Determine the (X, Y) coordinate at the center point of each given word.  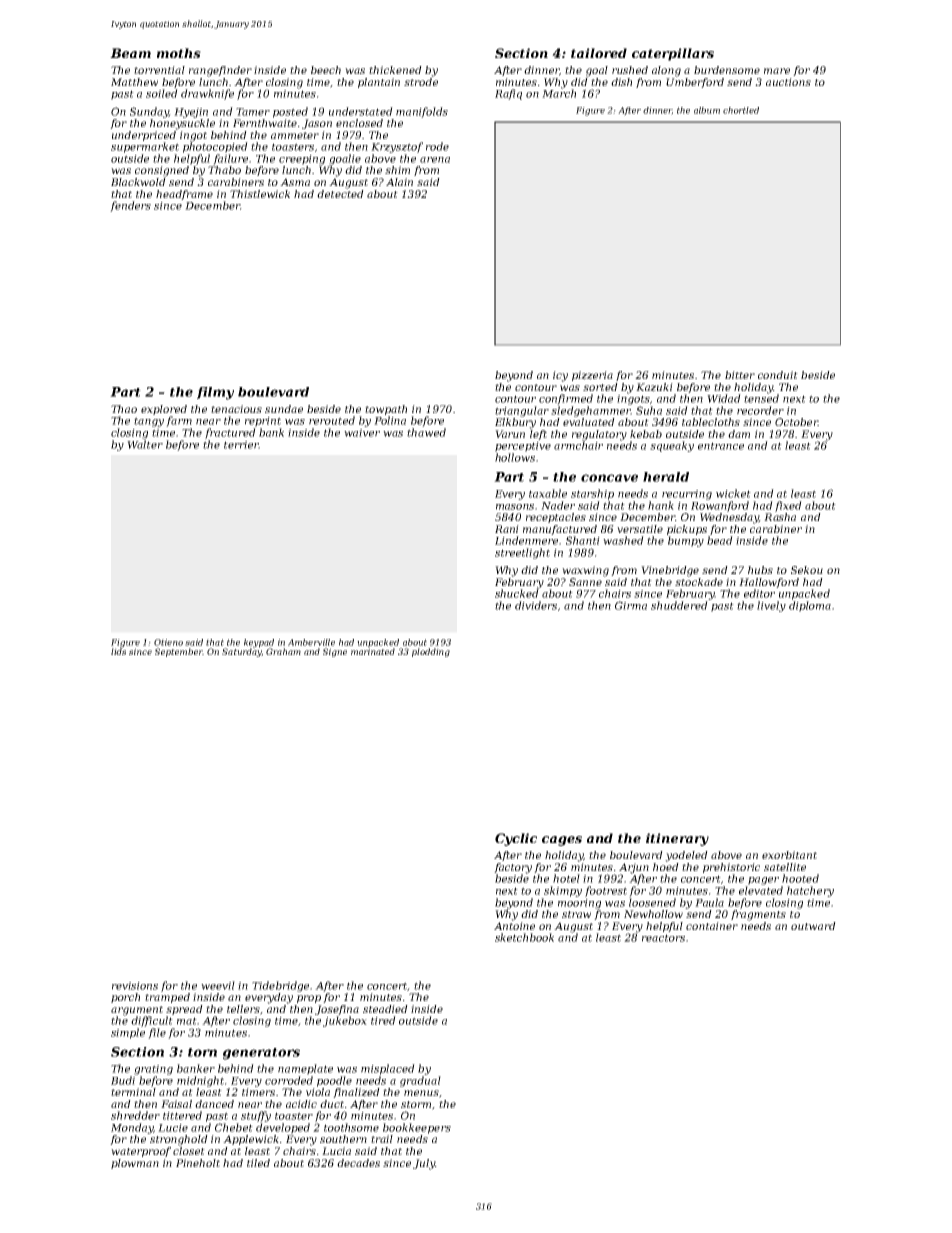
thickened (395, 70)
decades (358, 1163)
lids (118, 651)
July (424, 1164)
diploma (810, 606)
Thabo (224, 170)
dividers (536, 605)
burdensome (727, 70)
